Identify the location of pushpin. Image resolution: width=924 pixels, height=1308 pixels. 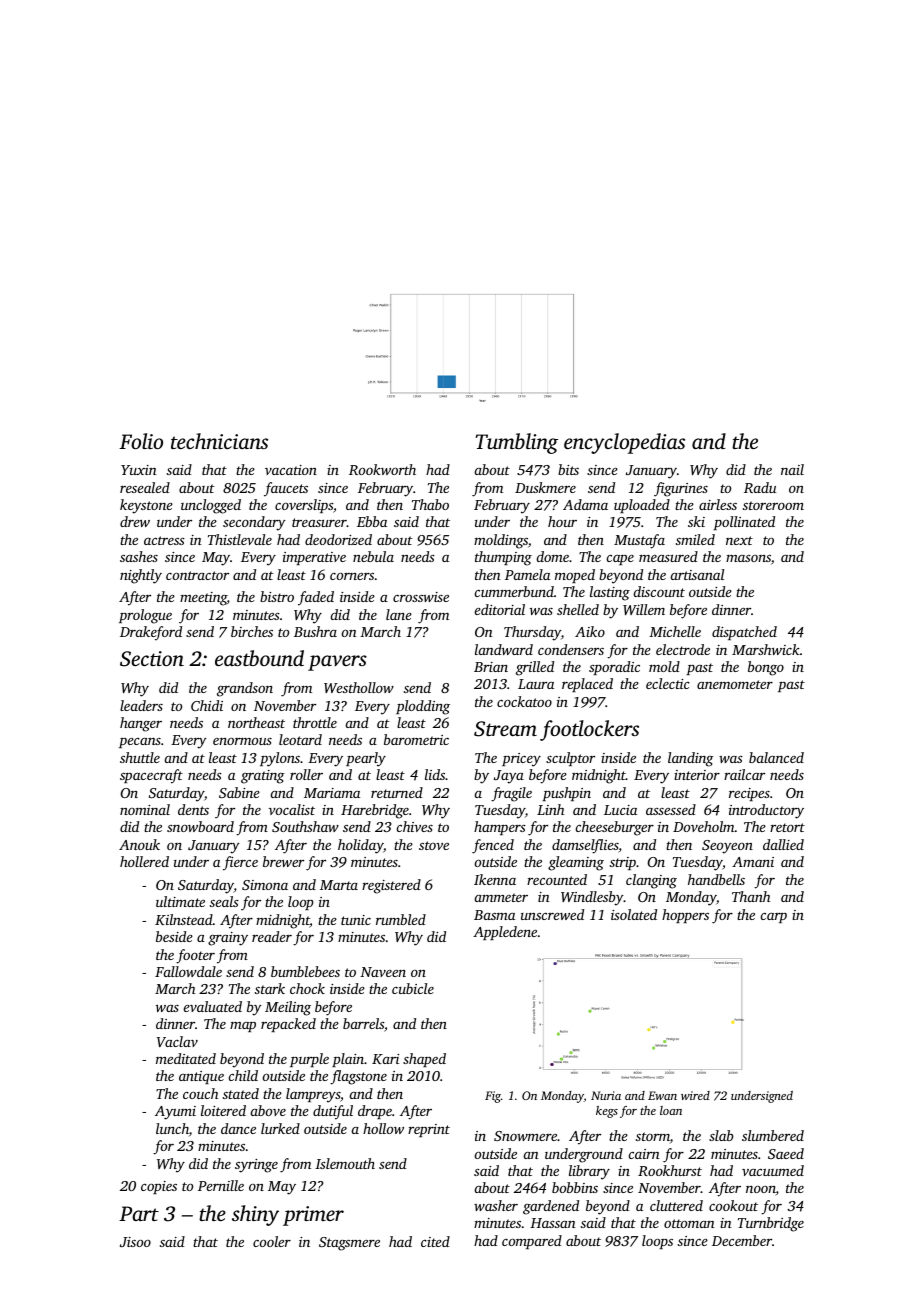
(567, 794).
